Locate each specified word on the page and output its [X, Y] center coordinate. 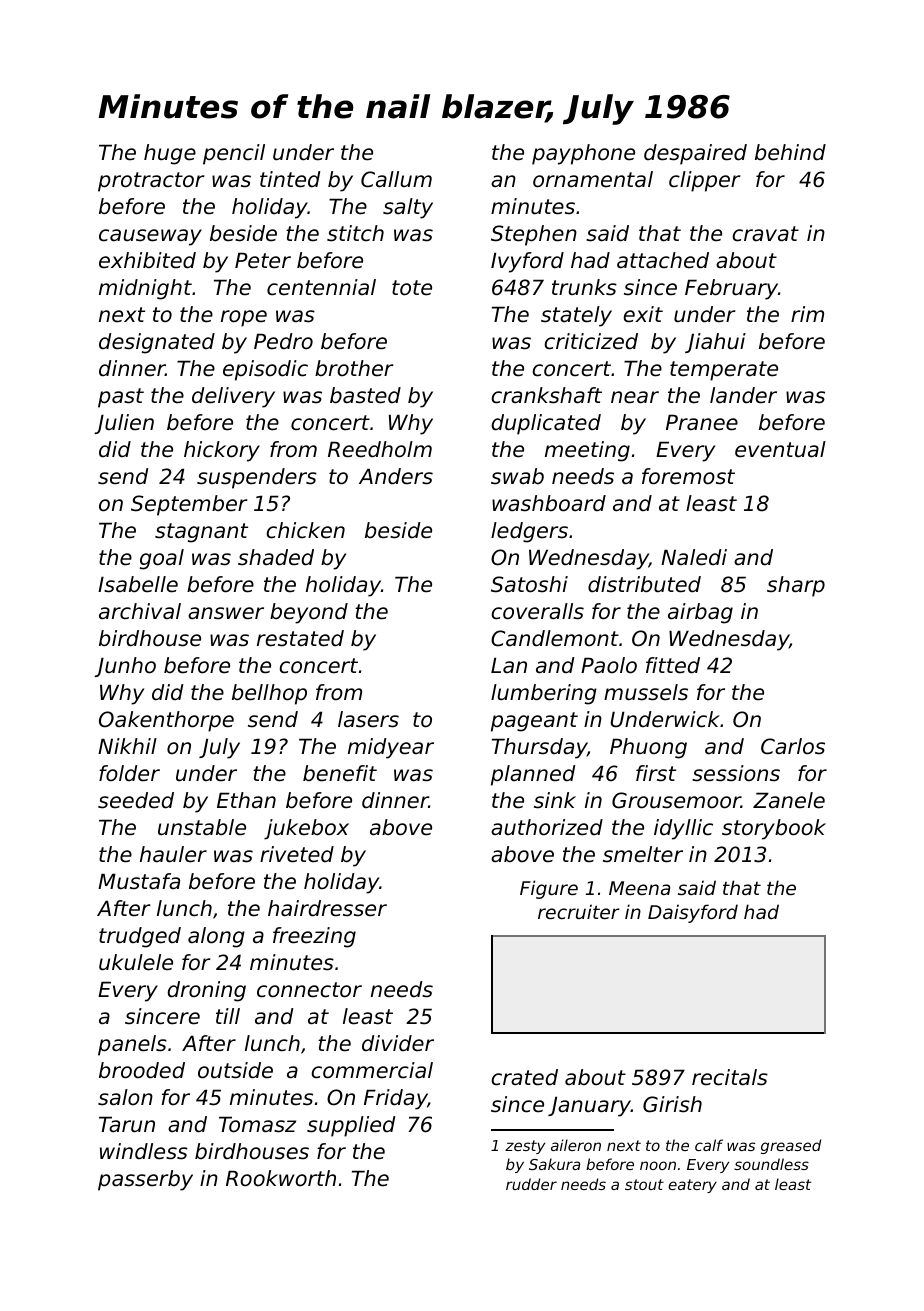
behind [790, 152]
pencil [234, 154]
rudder [531, 1184]
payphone [583, 154]
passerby [145, 1180]
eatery [692, 1186]
